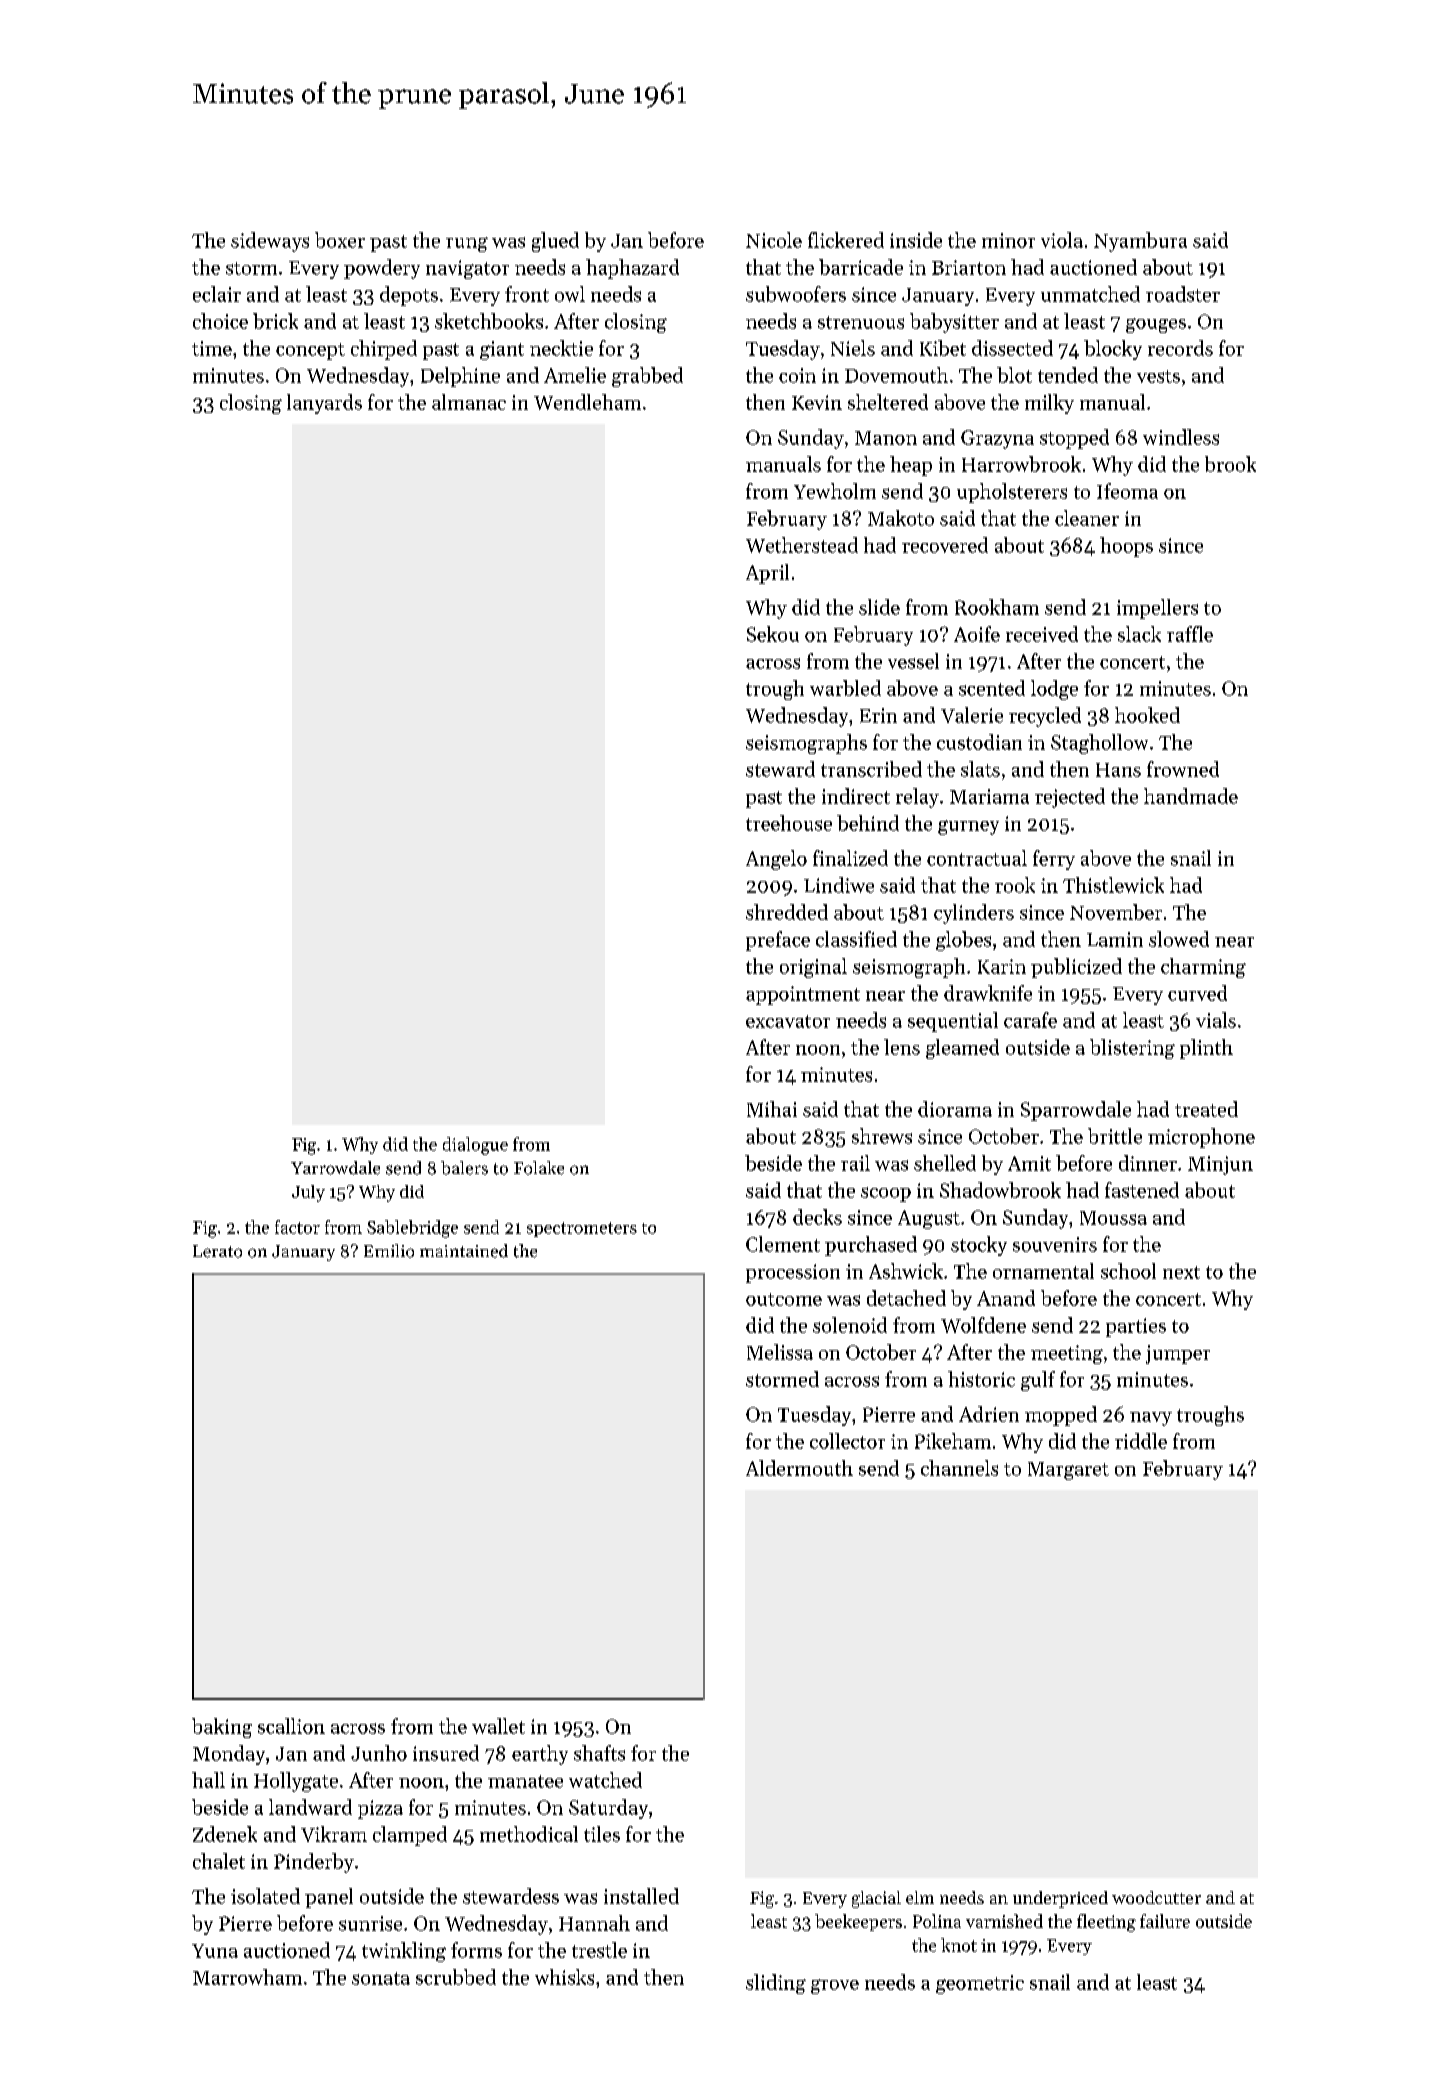  I want to click on Delphine, so click(460, 377).
